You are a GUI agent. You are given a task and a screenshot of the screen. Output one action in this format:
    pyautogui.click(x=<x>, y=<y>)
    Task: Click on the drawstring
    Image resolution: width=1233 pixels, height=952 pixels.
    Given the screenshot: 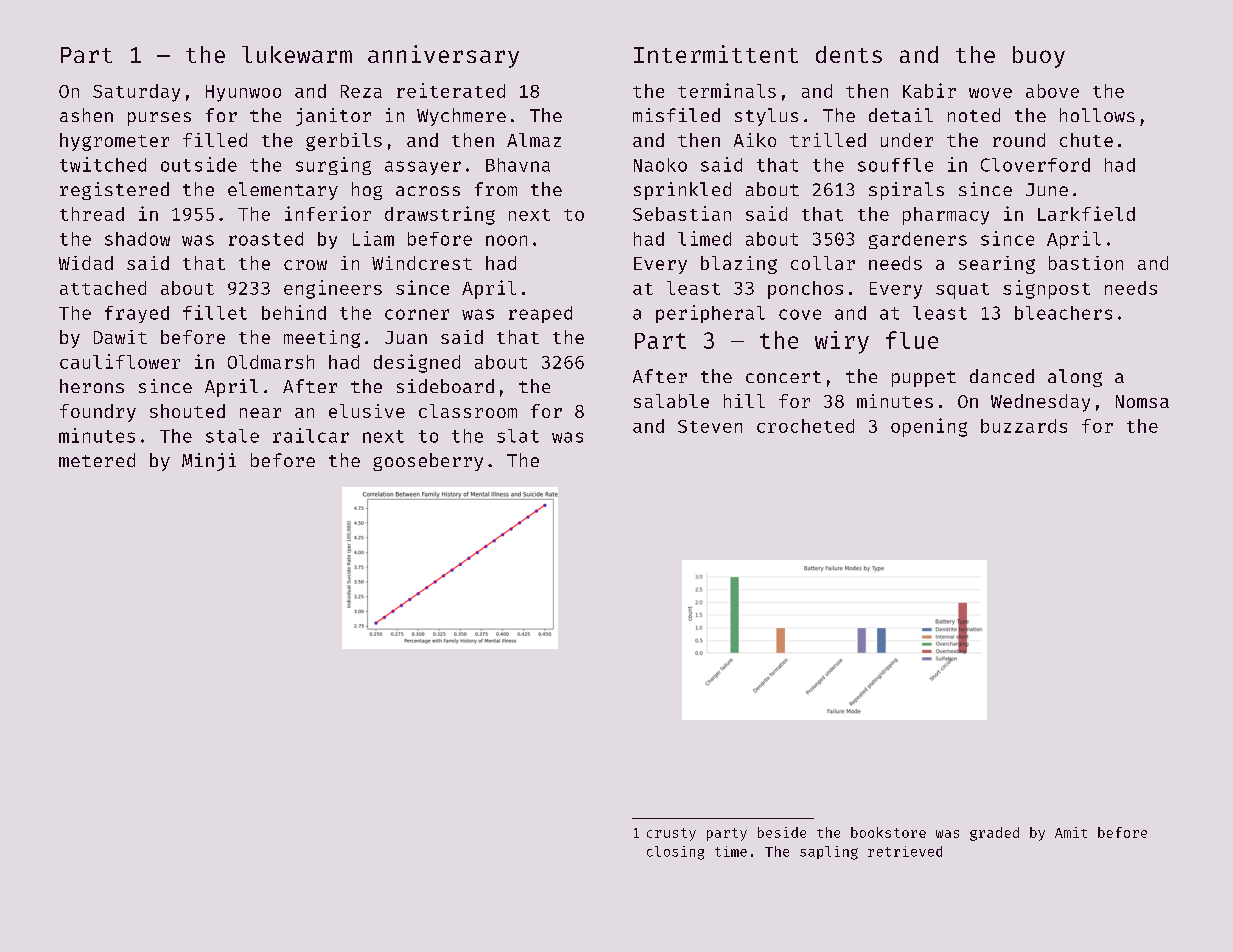 What is the action you would take?
    pyautogui.click(x=440, y=215)
